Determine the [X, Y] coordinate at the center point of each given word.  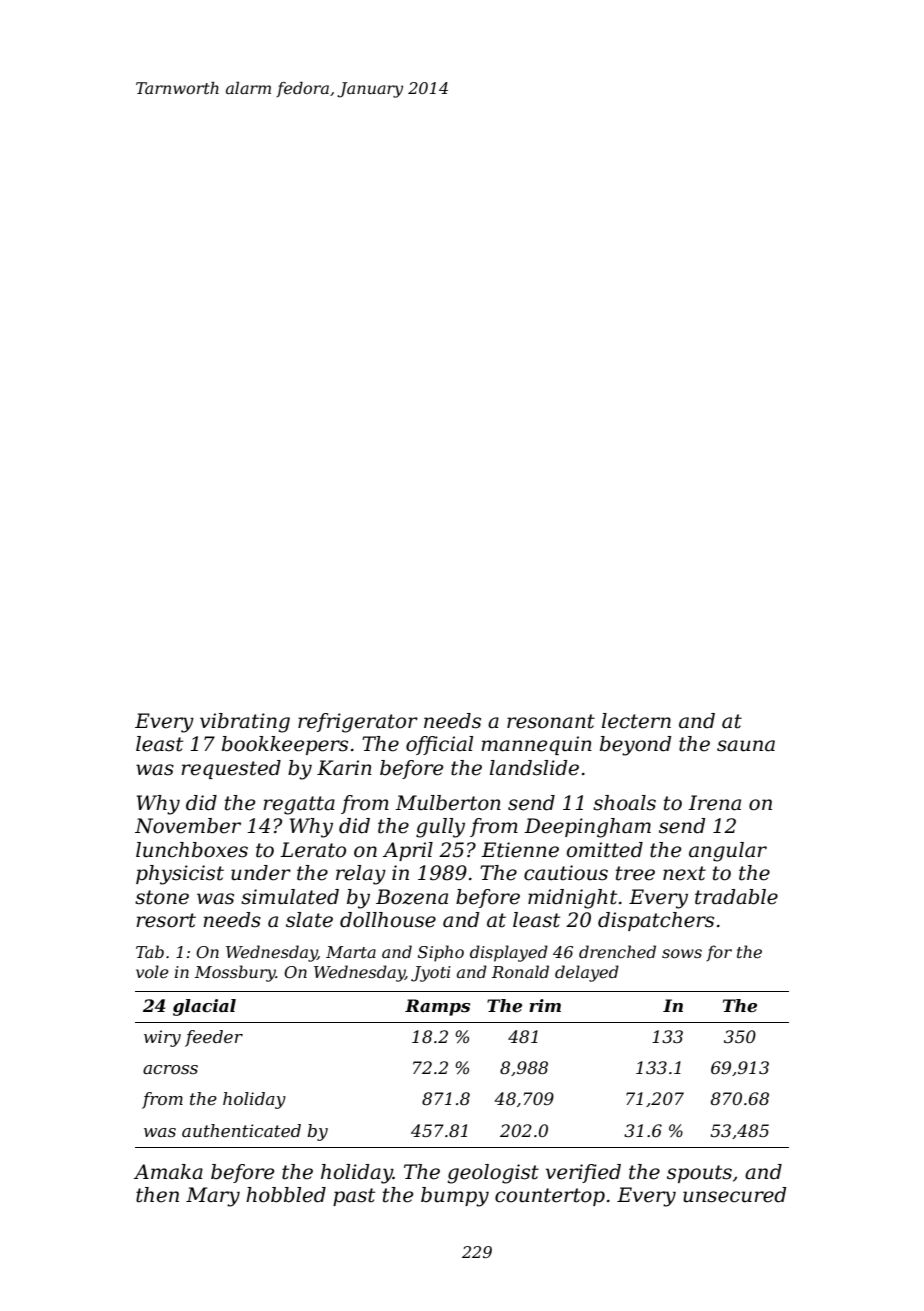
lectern [636, 721]
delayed [587, 973]
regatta [299, 805]
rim [545, 1005]
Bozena [412, 897]
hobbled [286, 1195]
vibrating [245, 723]
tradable [736, 897]
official [439, 745]
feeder [214, 1038]
